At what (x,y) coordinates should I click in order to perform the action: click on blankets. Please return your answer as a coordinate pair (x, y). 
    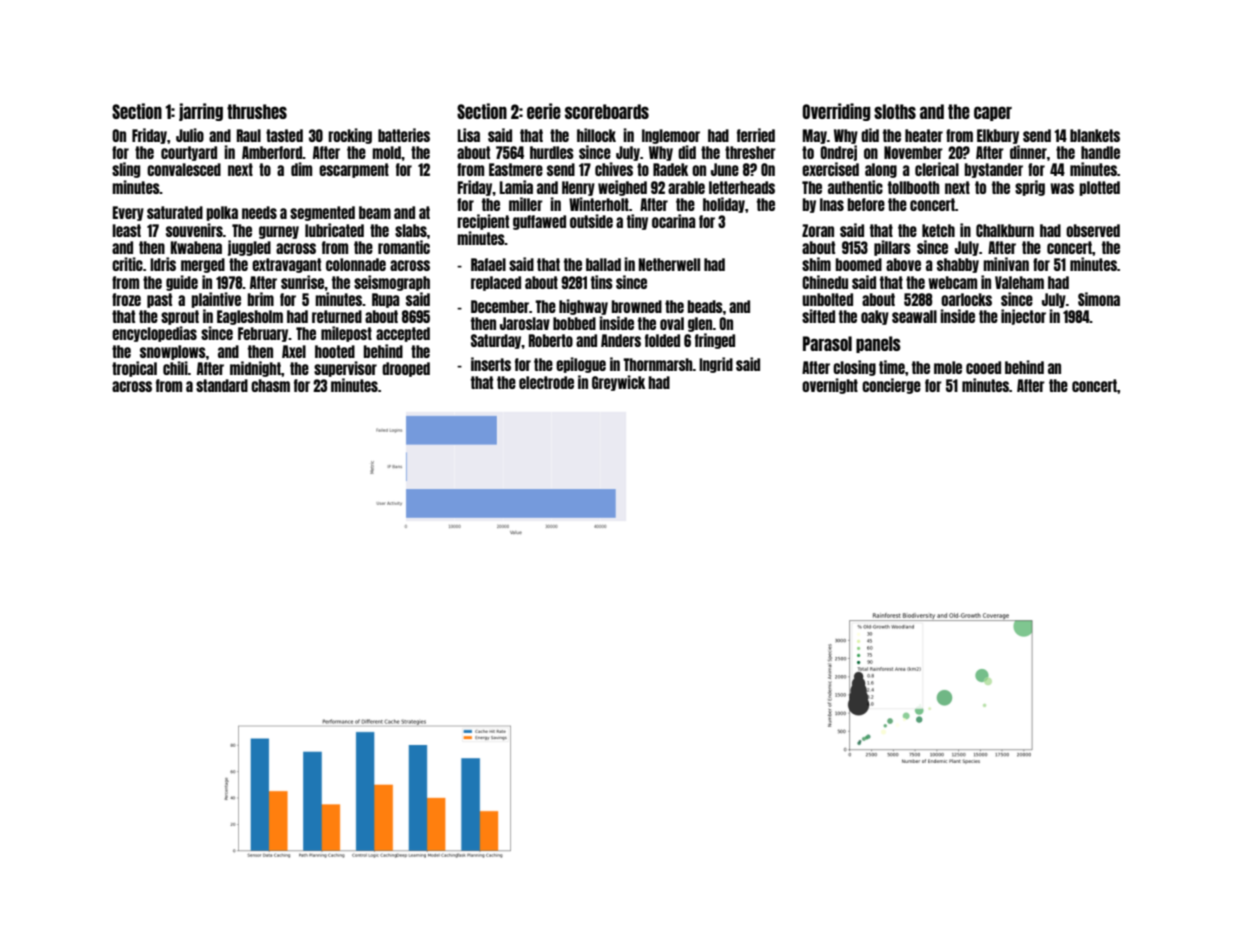
    Looking at the image, I should click on (1095, 135).
